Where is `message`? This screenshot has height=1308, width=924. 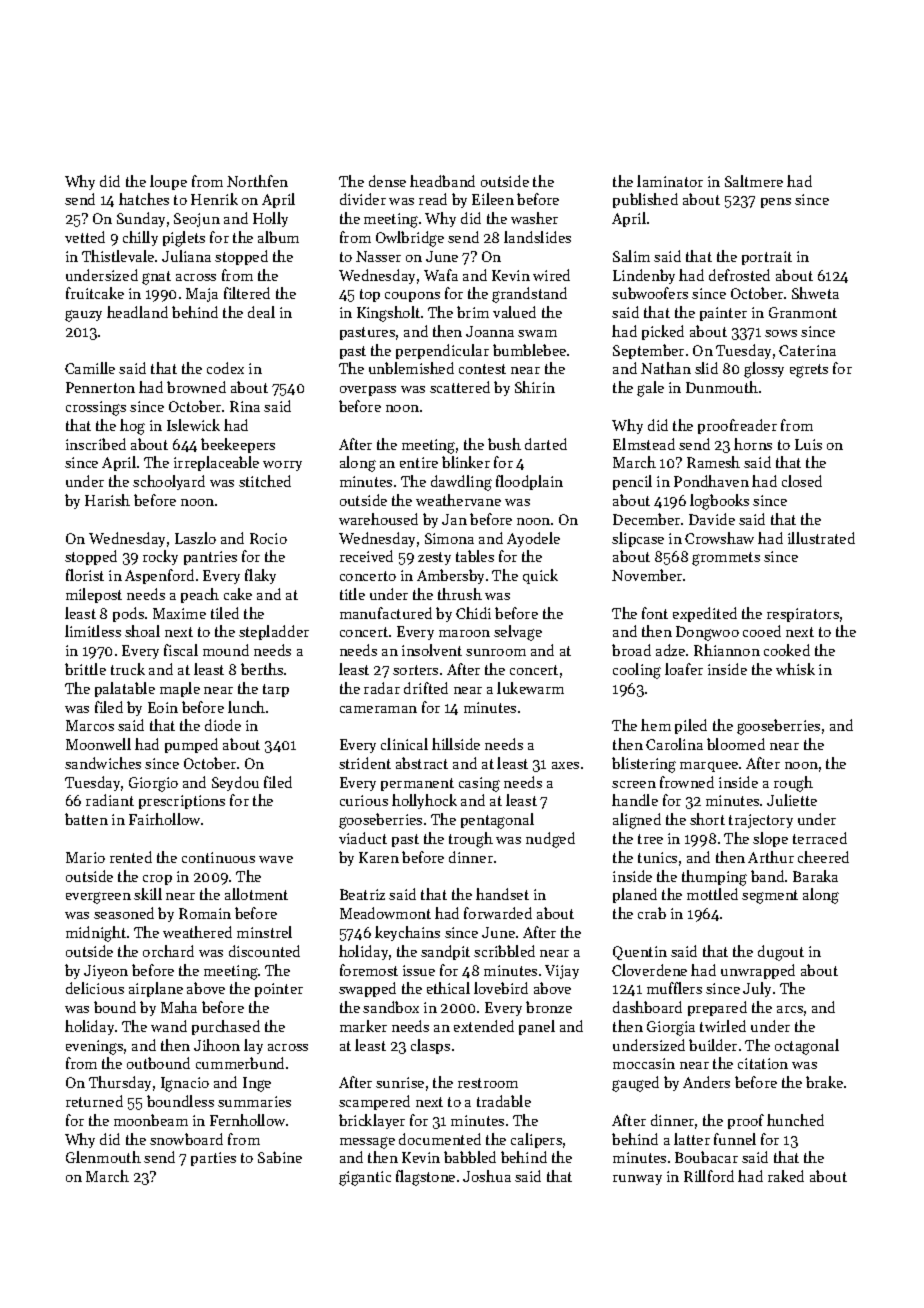
message is located at coordinates (367, 1143).
